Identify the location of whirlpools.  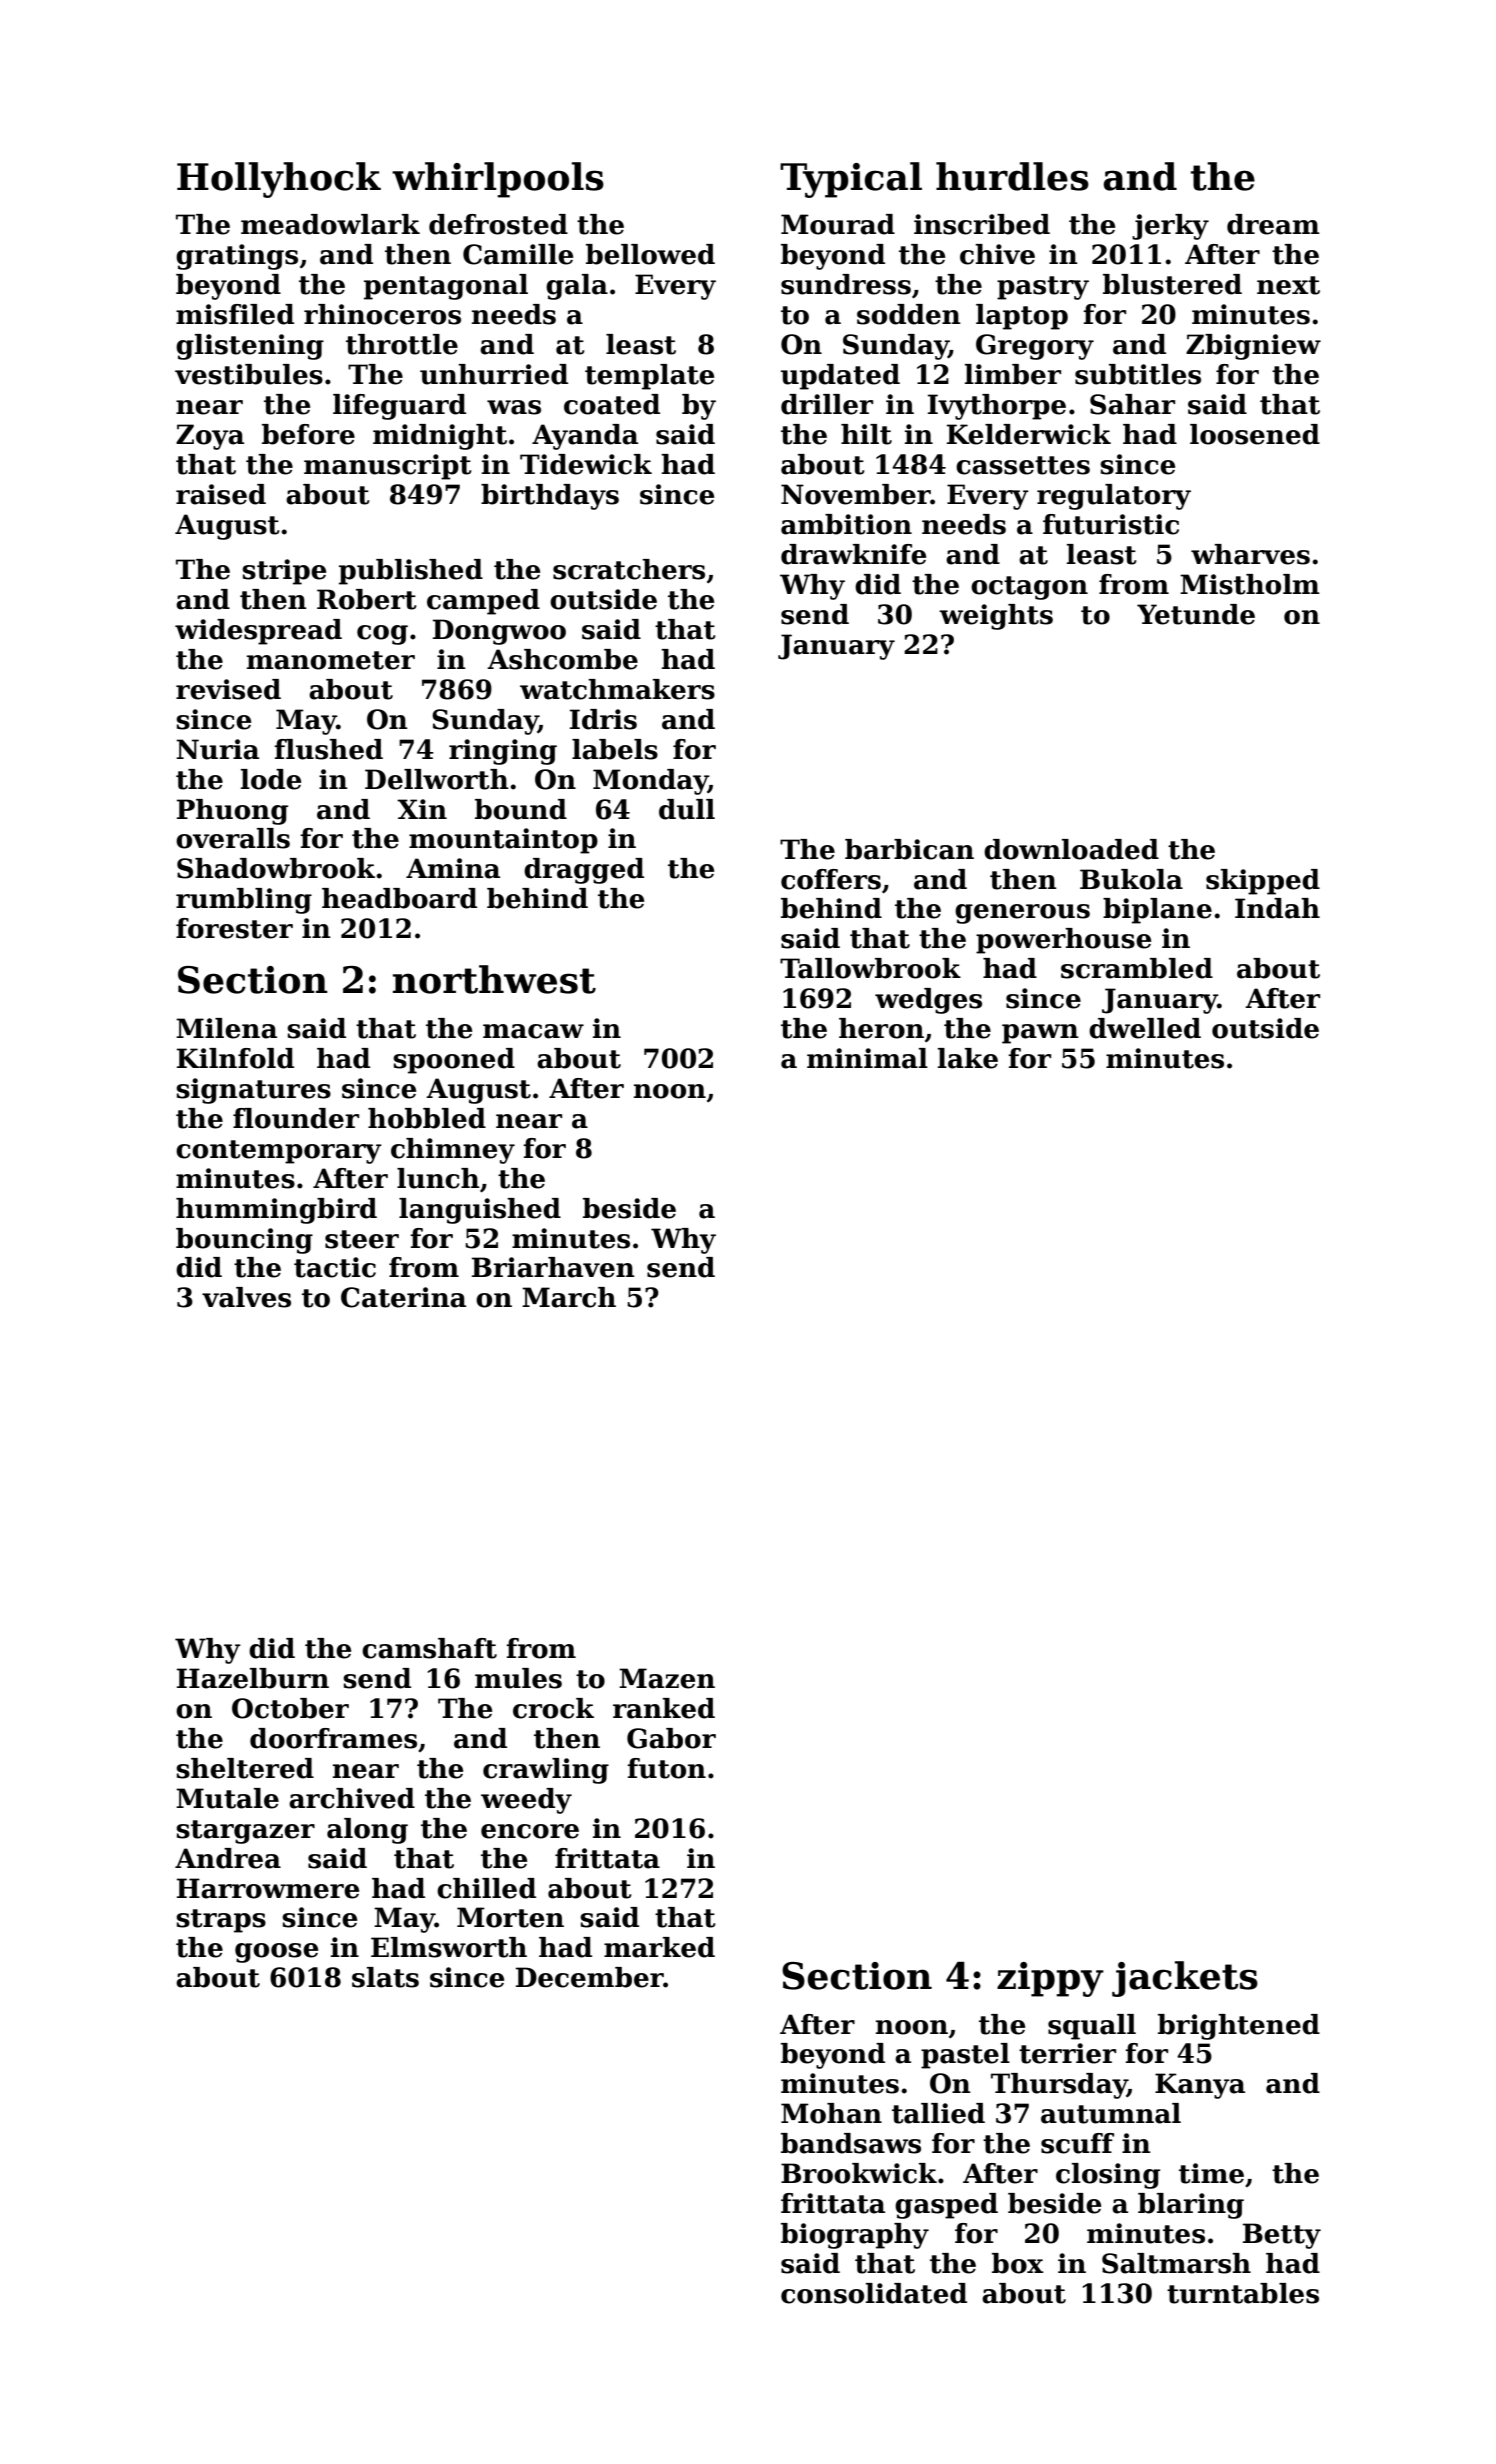
(498, 180).
